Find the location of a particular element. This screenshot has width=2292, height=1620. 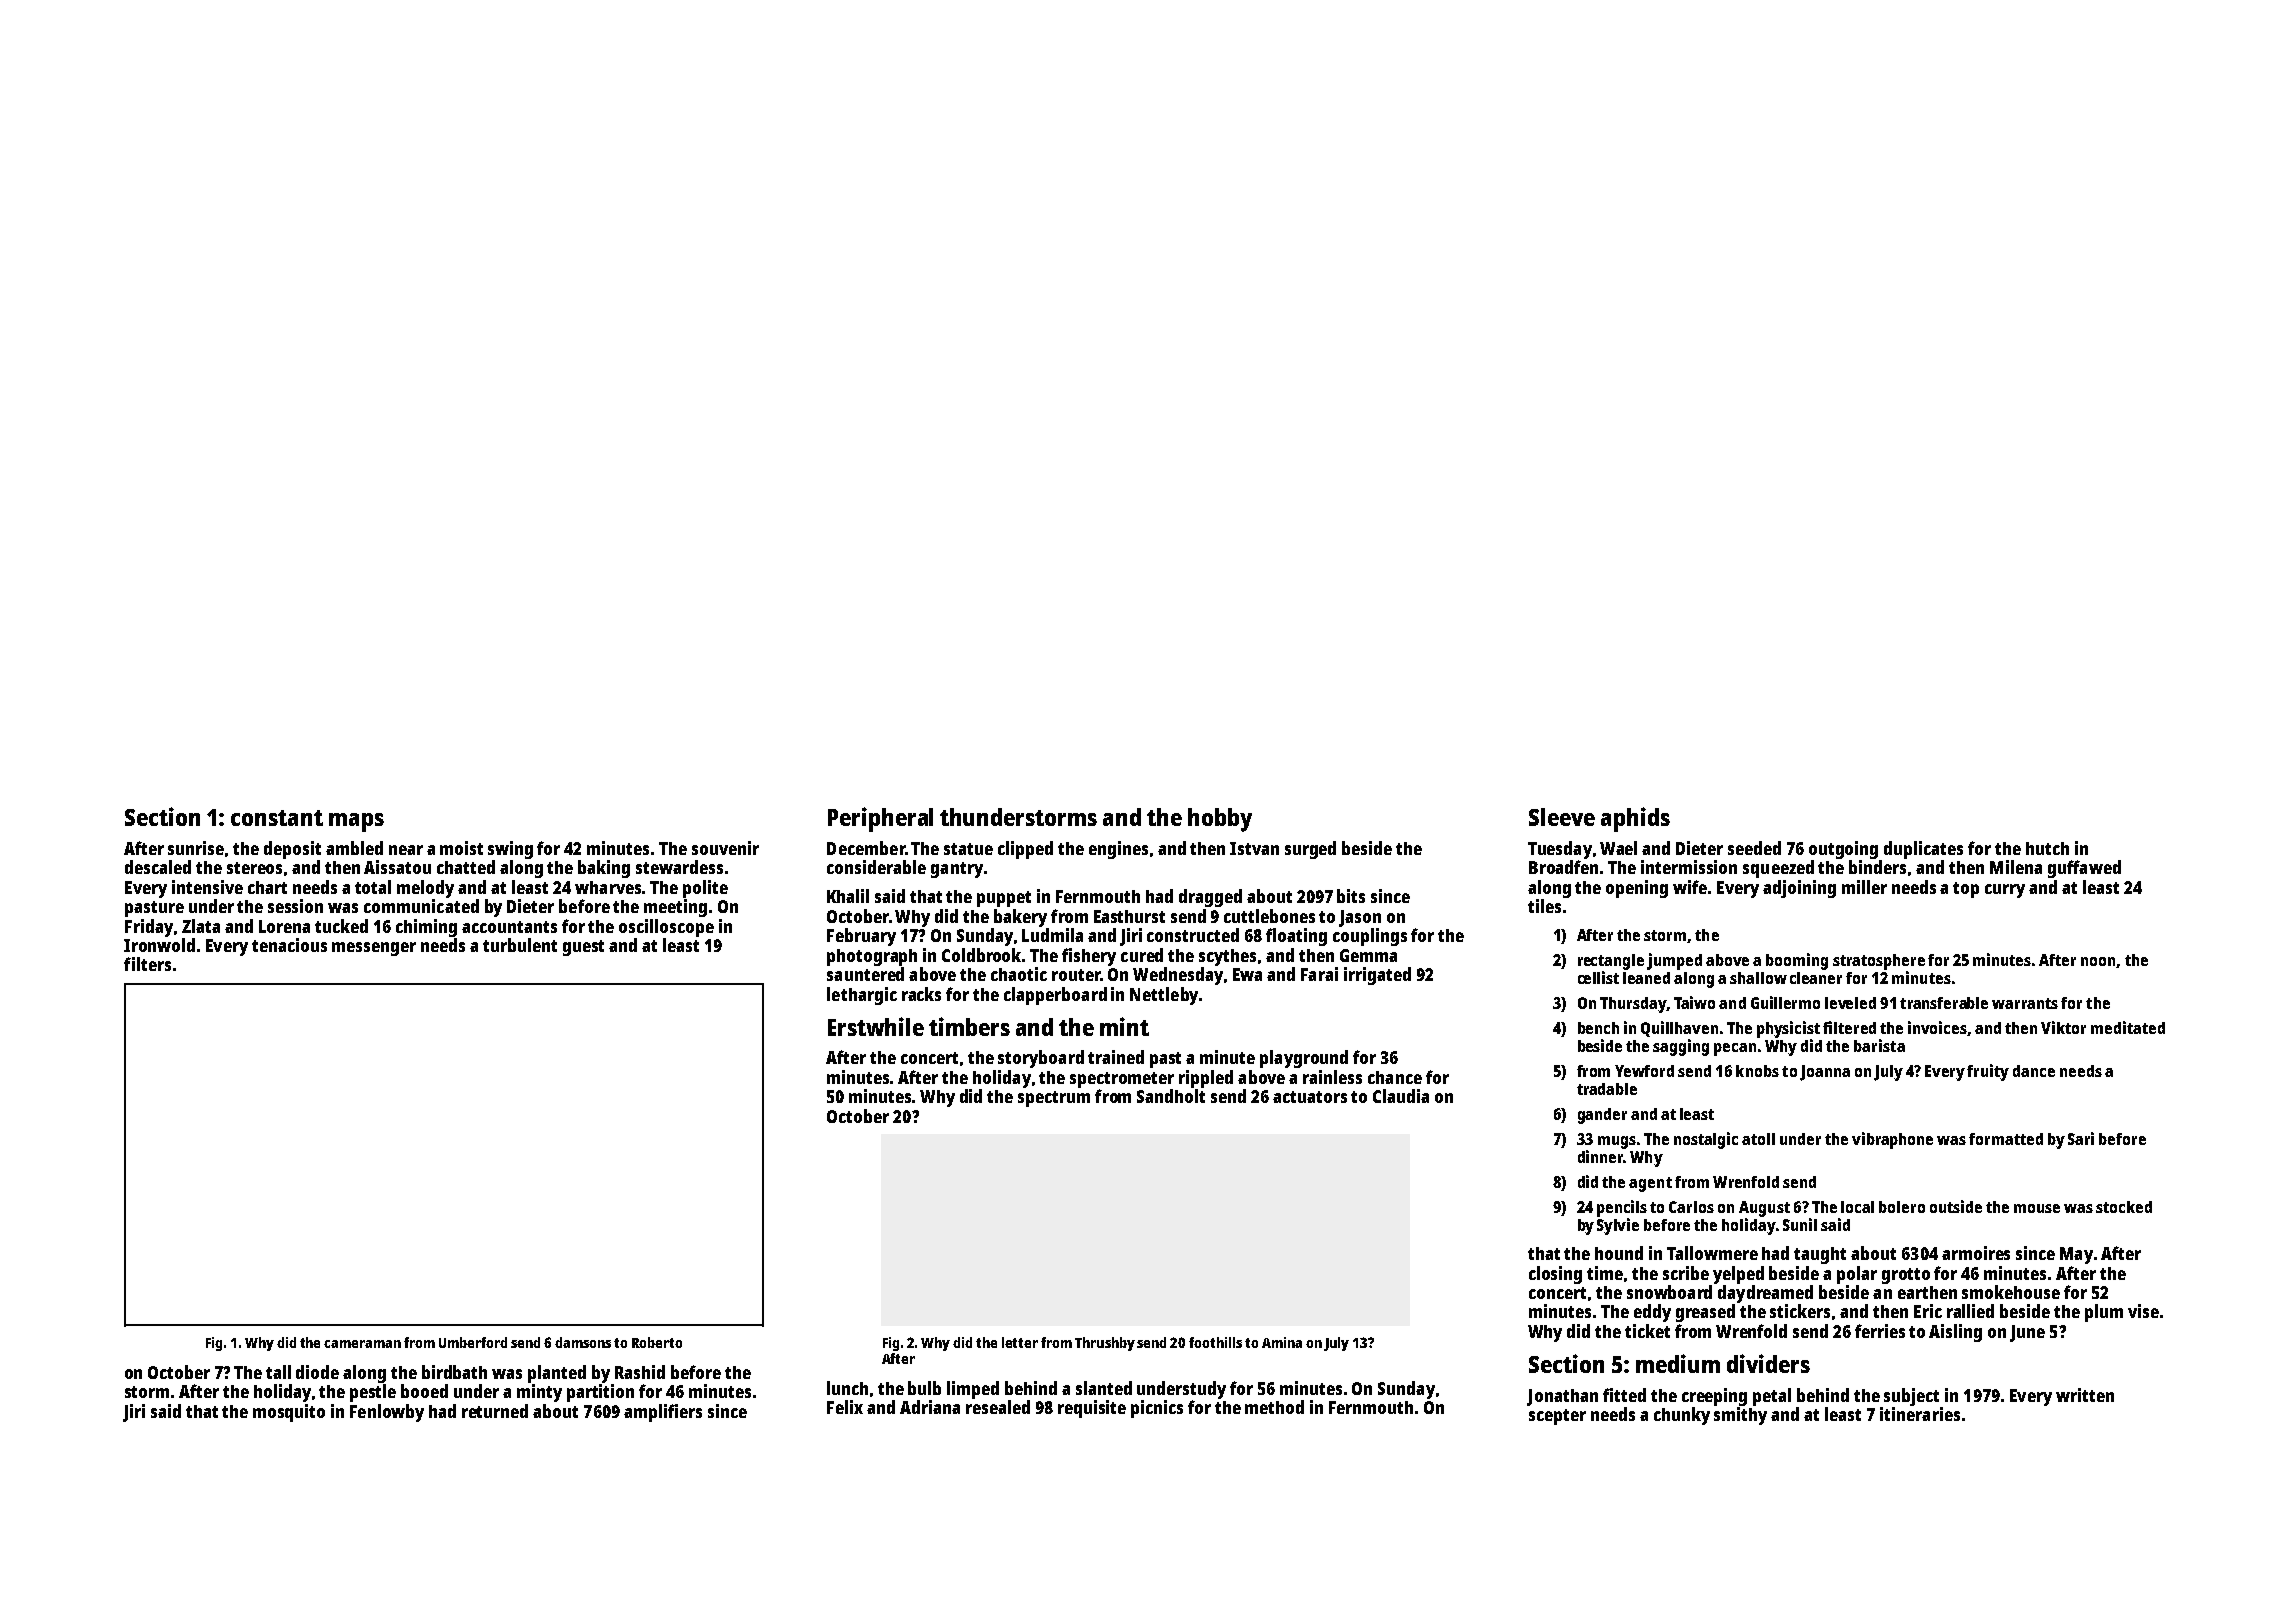

bolero is located at coordinates (1902, 1207).
